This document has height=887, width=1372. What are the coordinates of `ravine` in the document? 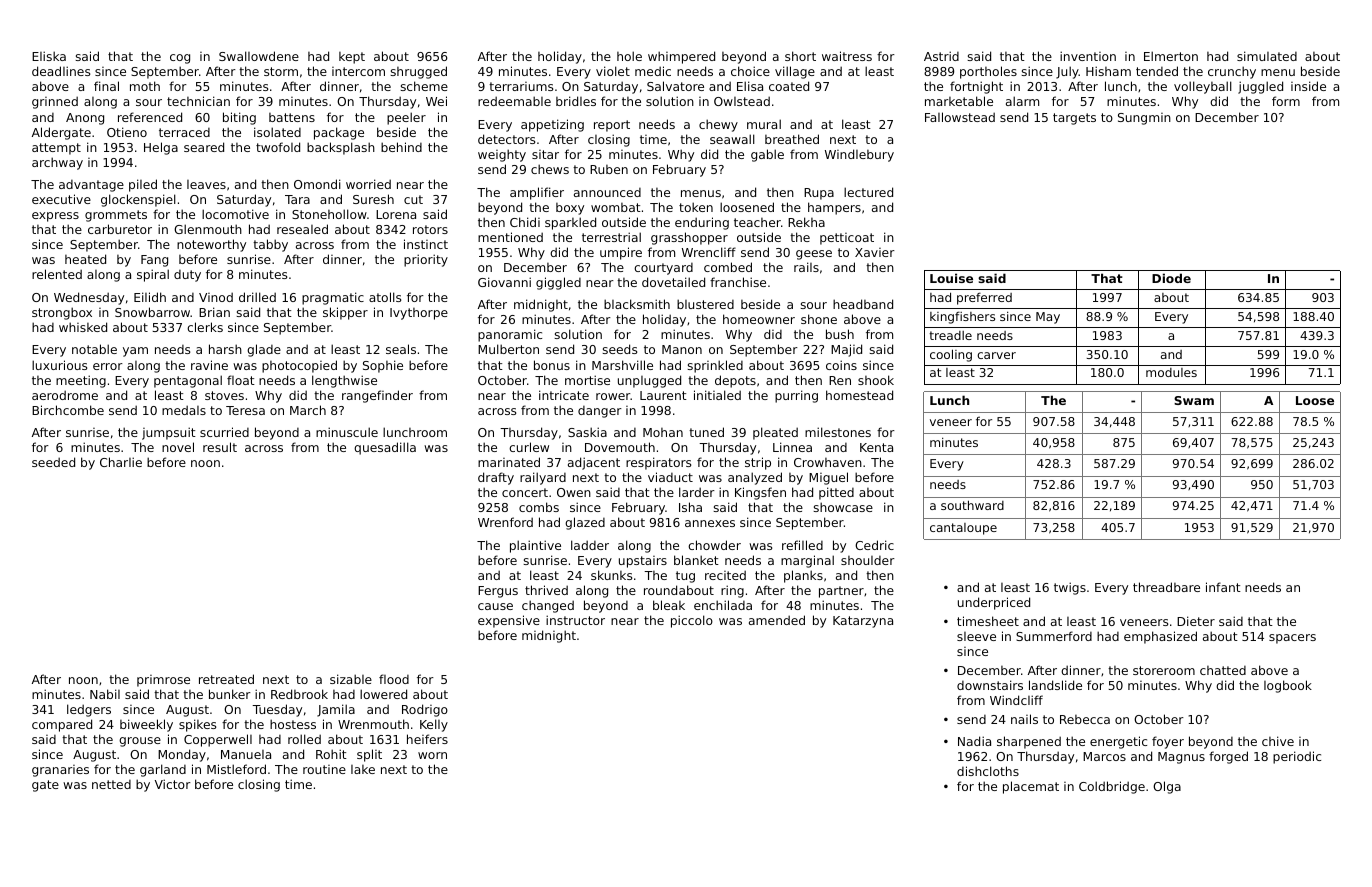 It's located at (209, 365).
